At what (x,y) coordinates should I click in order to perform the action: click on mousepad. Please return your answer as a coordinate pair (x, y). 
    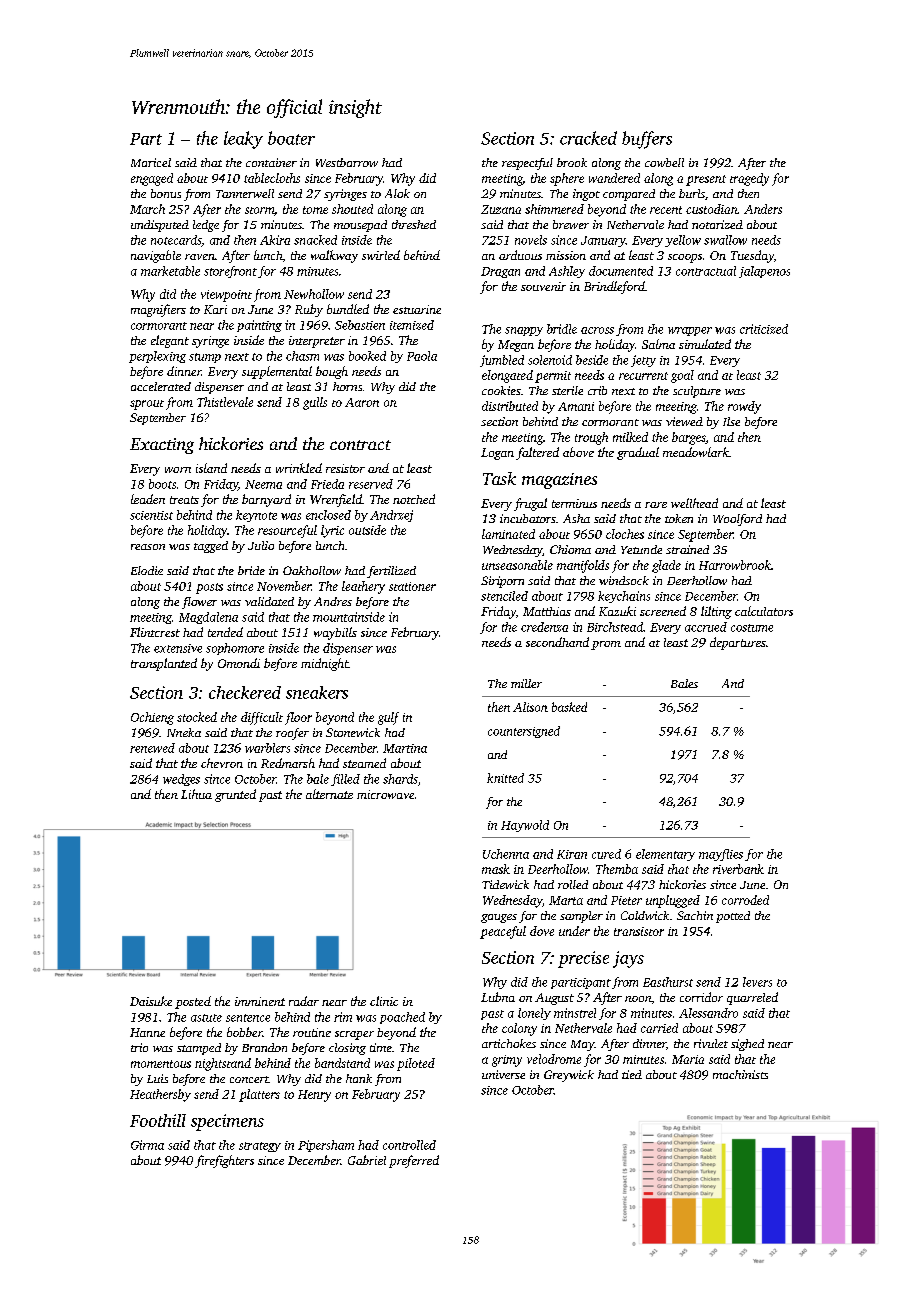
    Looking at the image, I should click on (360, 226).
